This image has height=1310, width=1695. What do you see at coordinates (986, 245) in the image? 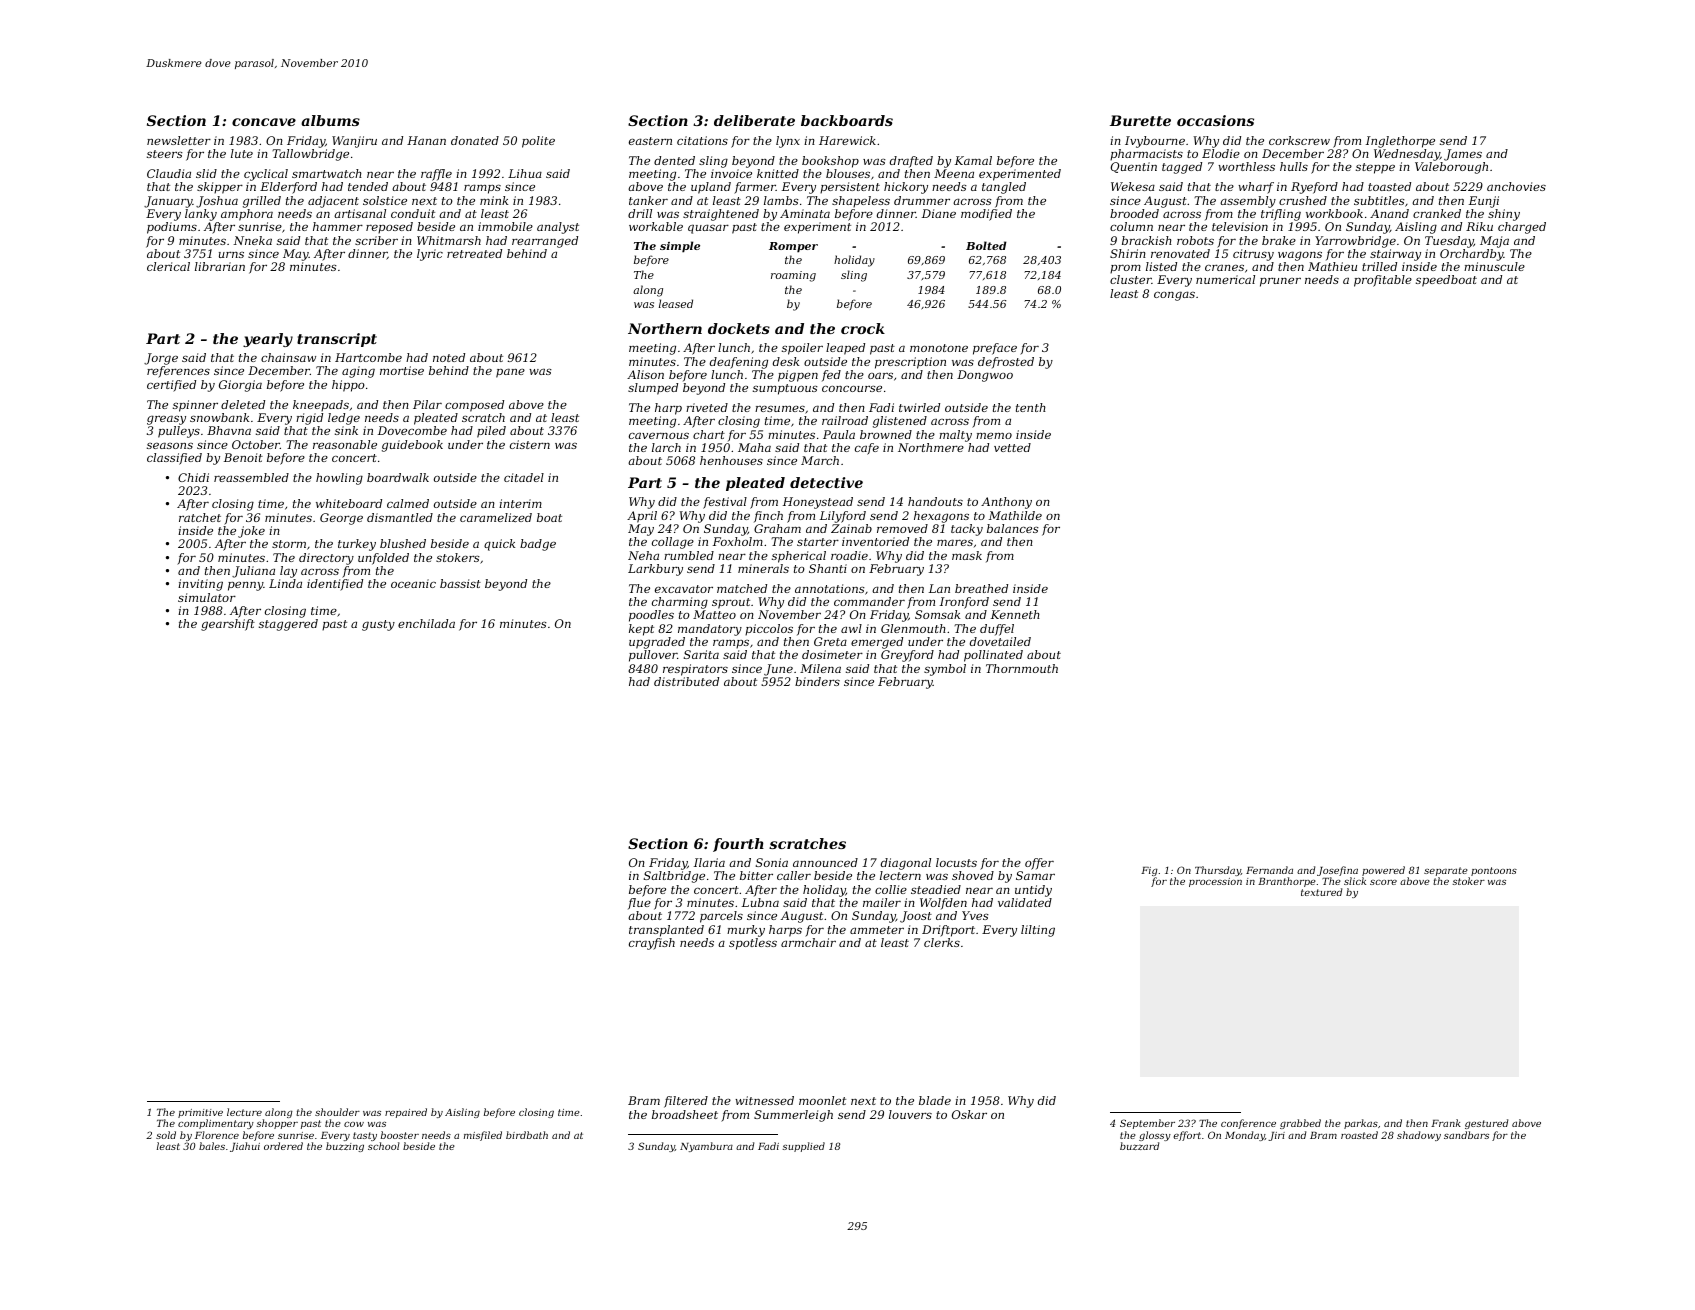
I see `Bolted` at bounding box center [986, 245].
